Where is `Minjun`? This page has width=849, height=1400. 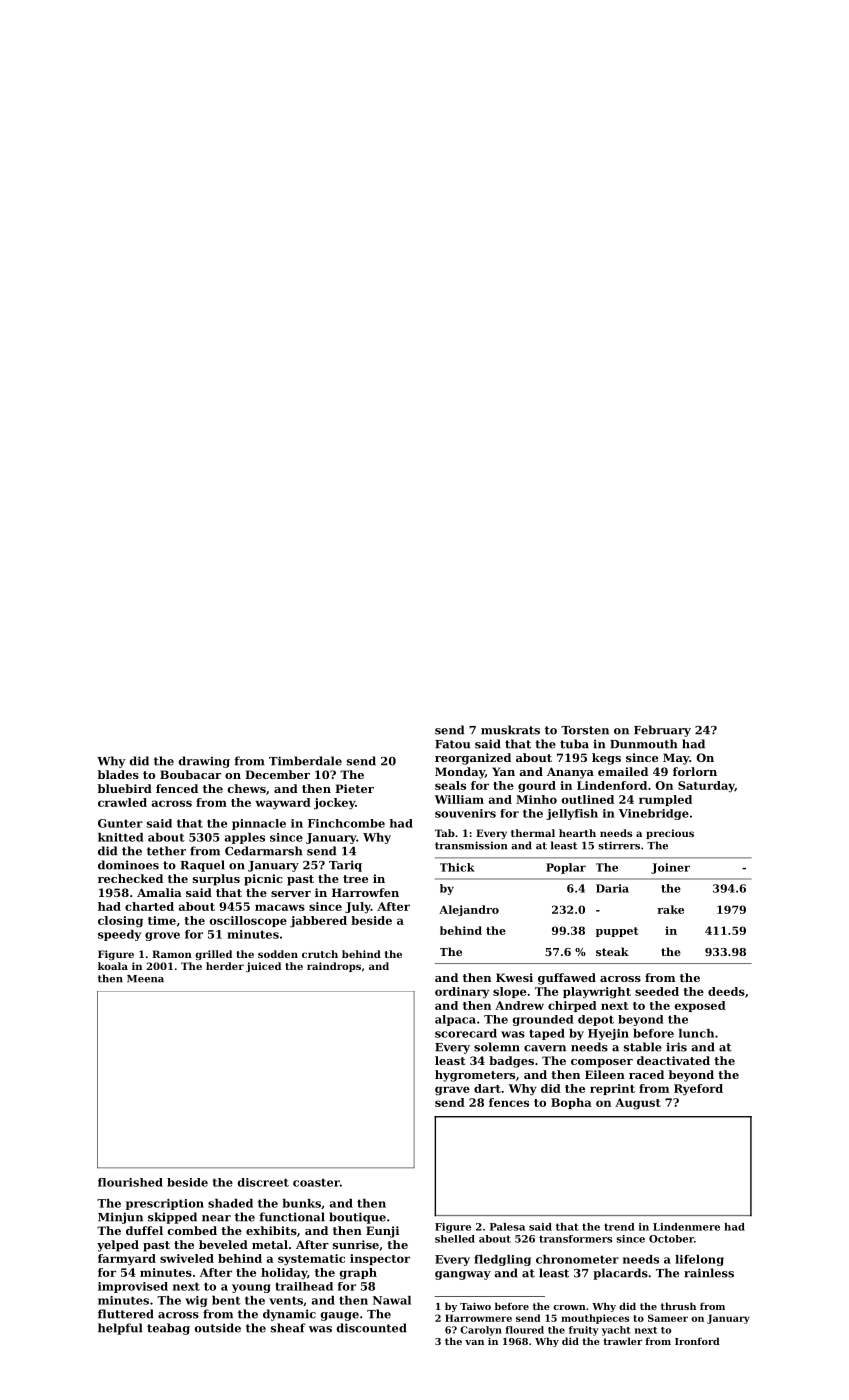
Minjun is located at coordinates (120, 1218).
